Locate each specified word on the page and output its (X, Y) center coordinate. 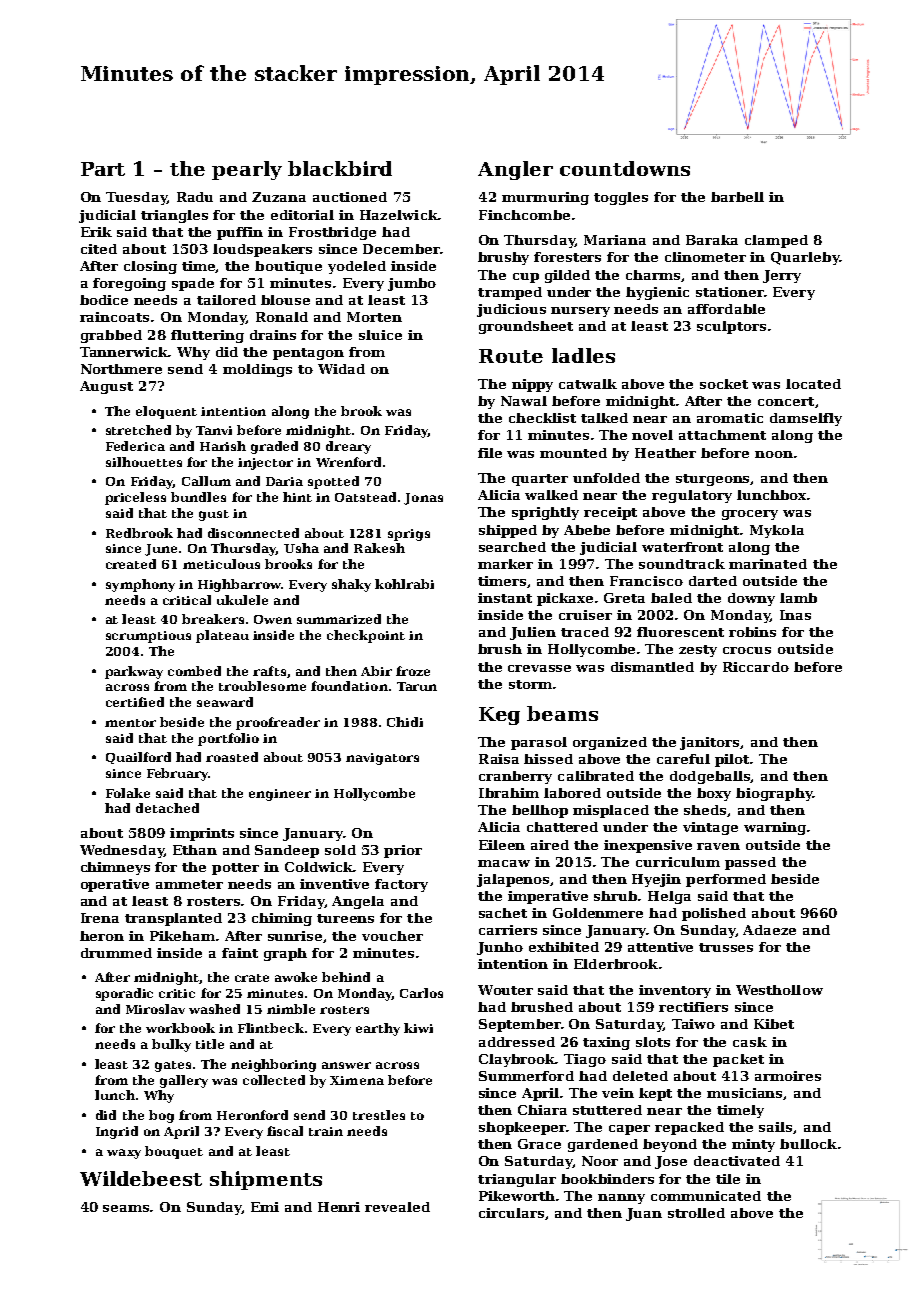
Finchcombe (524, 215)
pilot (732, 760)
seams (127, 1208)
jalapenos (514, 880)
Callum (206, 481)
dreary (348, 447)
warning (775, 828)
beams (562, 713)
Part (103, 169)
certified (135, 702)
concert (786, 401)
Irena (100, 918)
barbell (737, 197)
